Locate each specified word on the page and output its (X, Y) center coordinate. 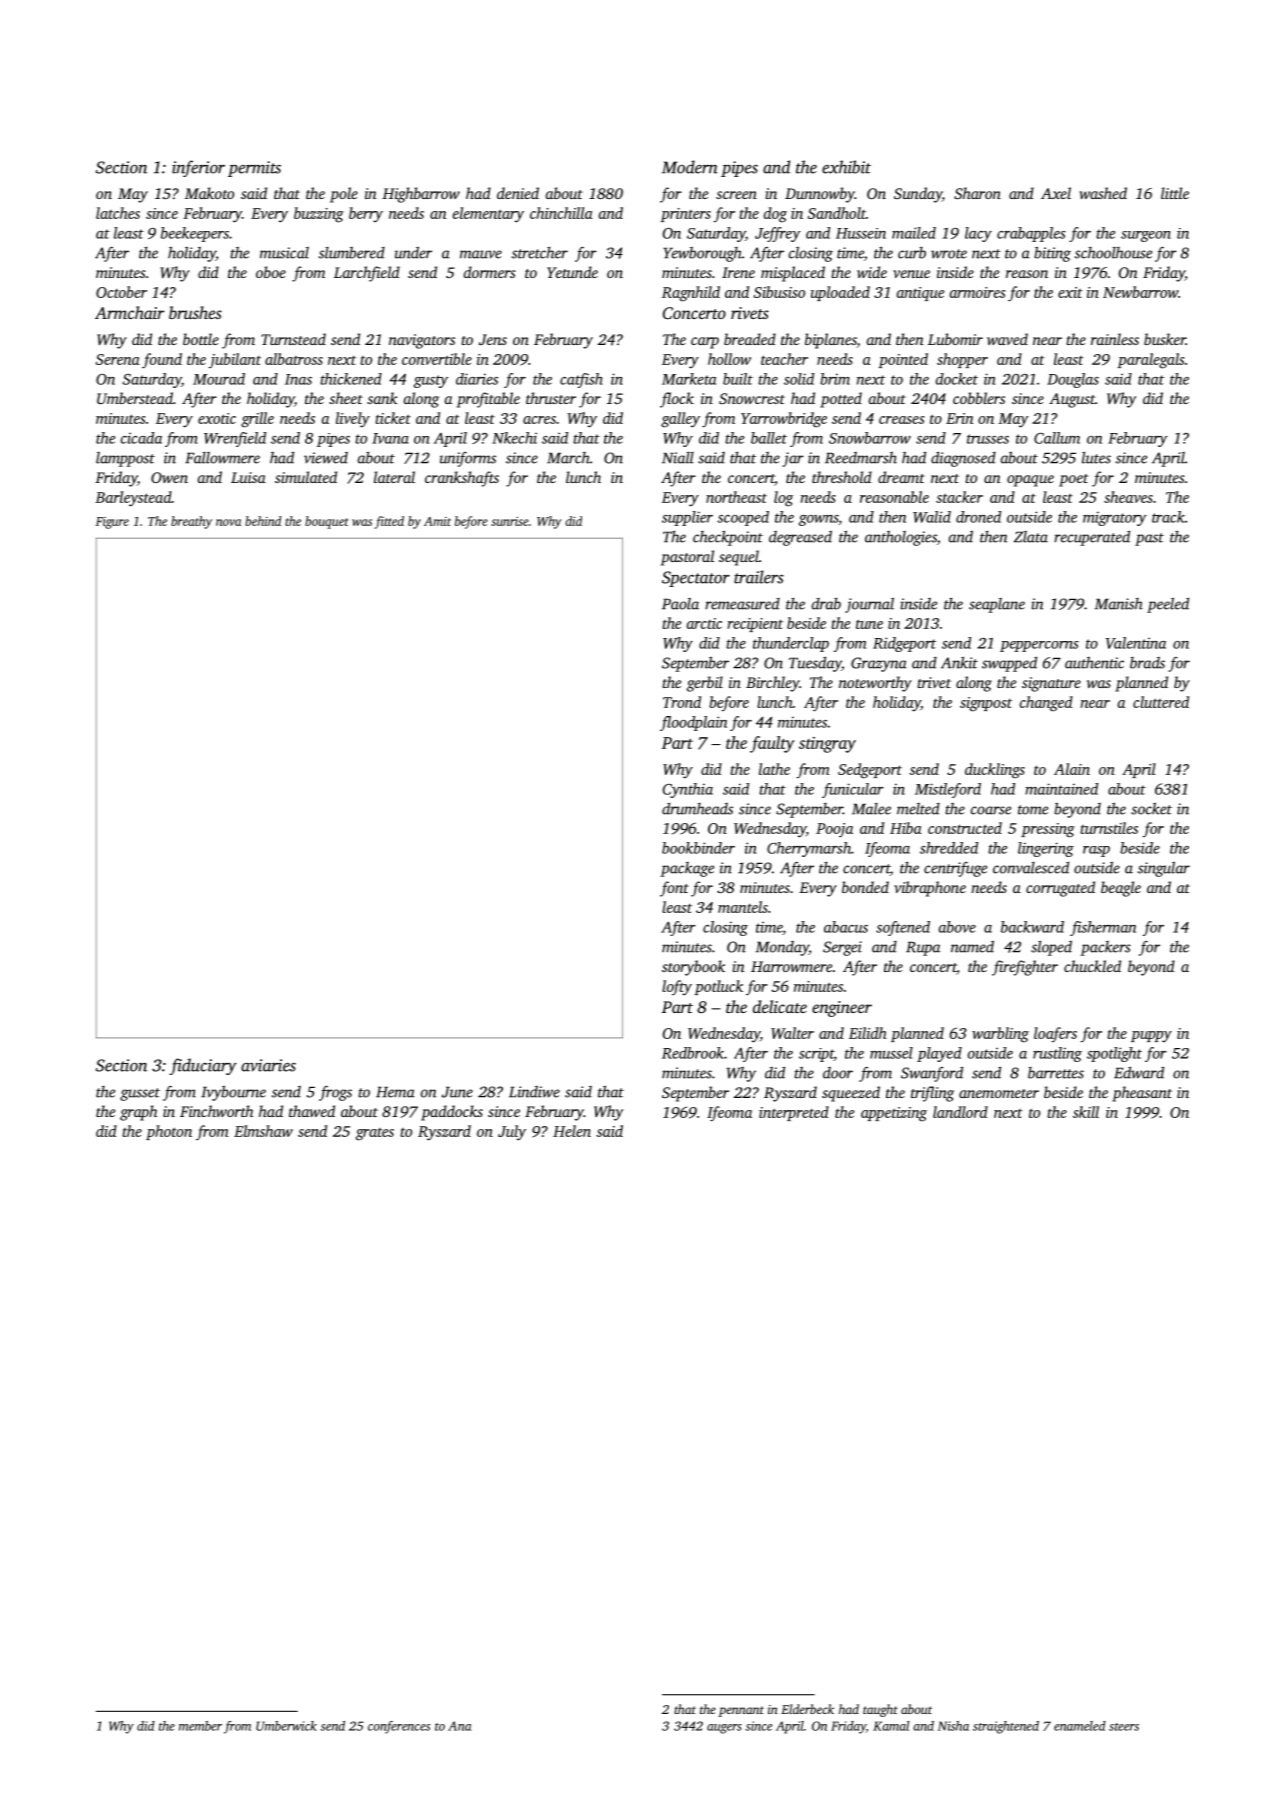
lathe (774, 769)
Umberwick (286, 1726)
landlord (960, 1112)
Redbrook (693, 1053)
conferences (399, 1727)
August (1072, 400)
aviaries (268, 1065)
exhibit (846, 167)
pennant (741, 1711)
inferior (198, 168)
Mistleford (948, 790)
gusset (140, 1094)
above (957, 927)
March (568, 458)
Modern (690, 167)
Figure (112, 523)
